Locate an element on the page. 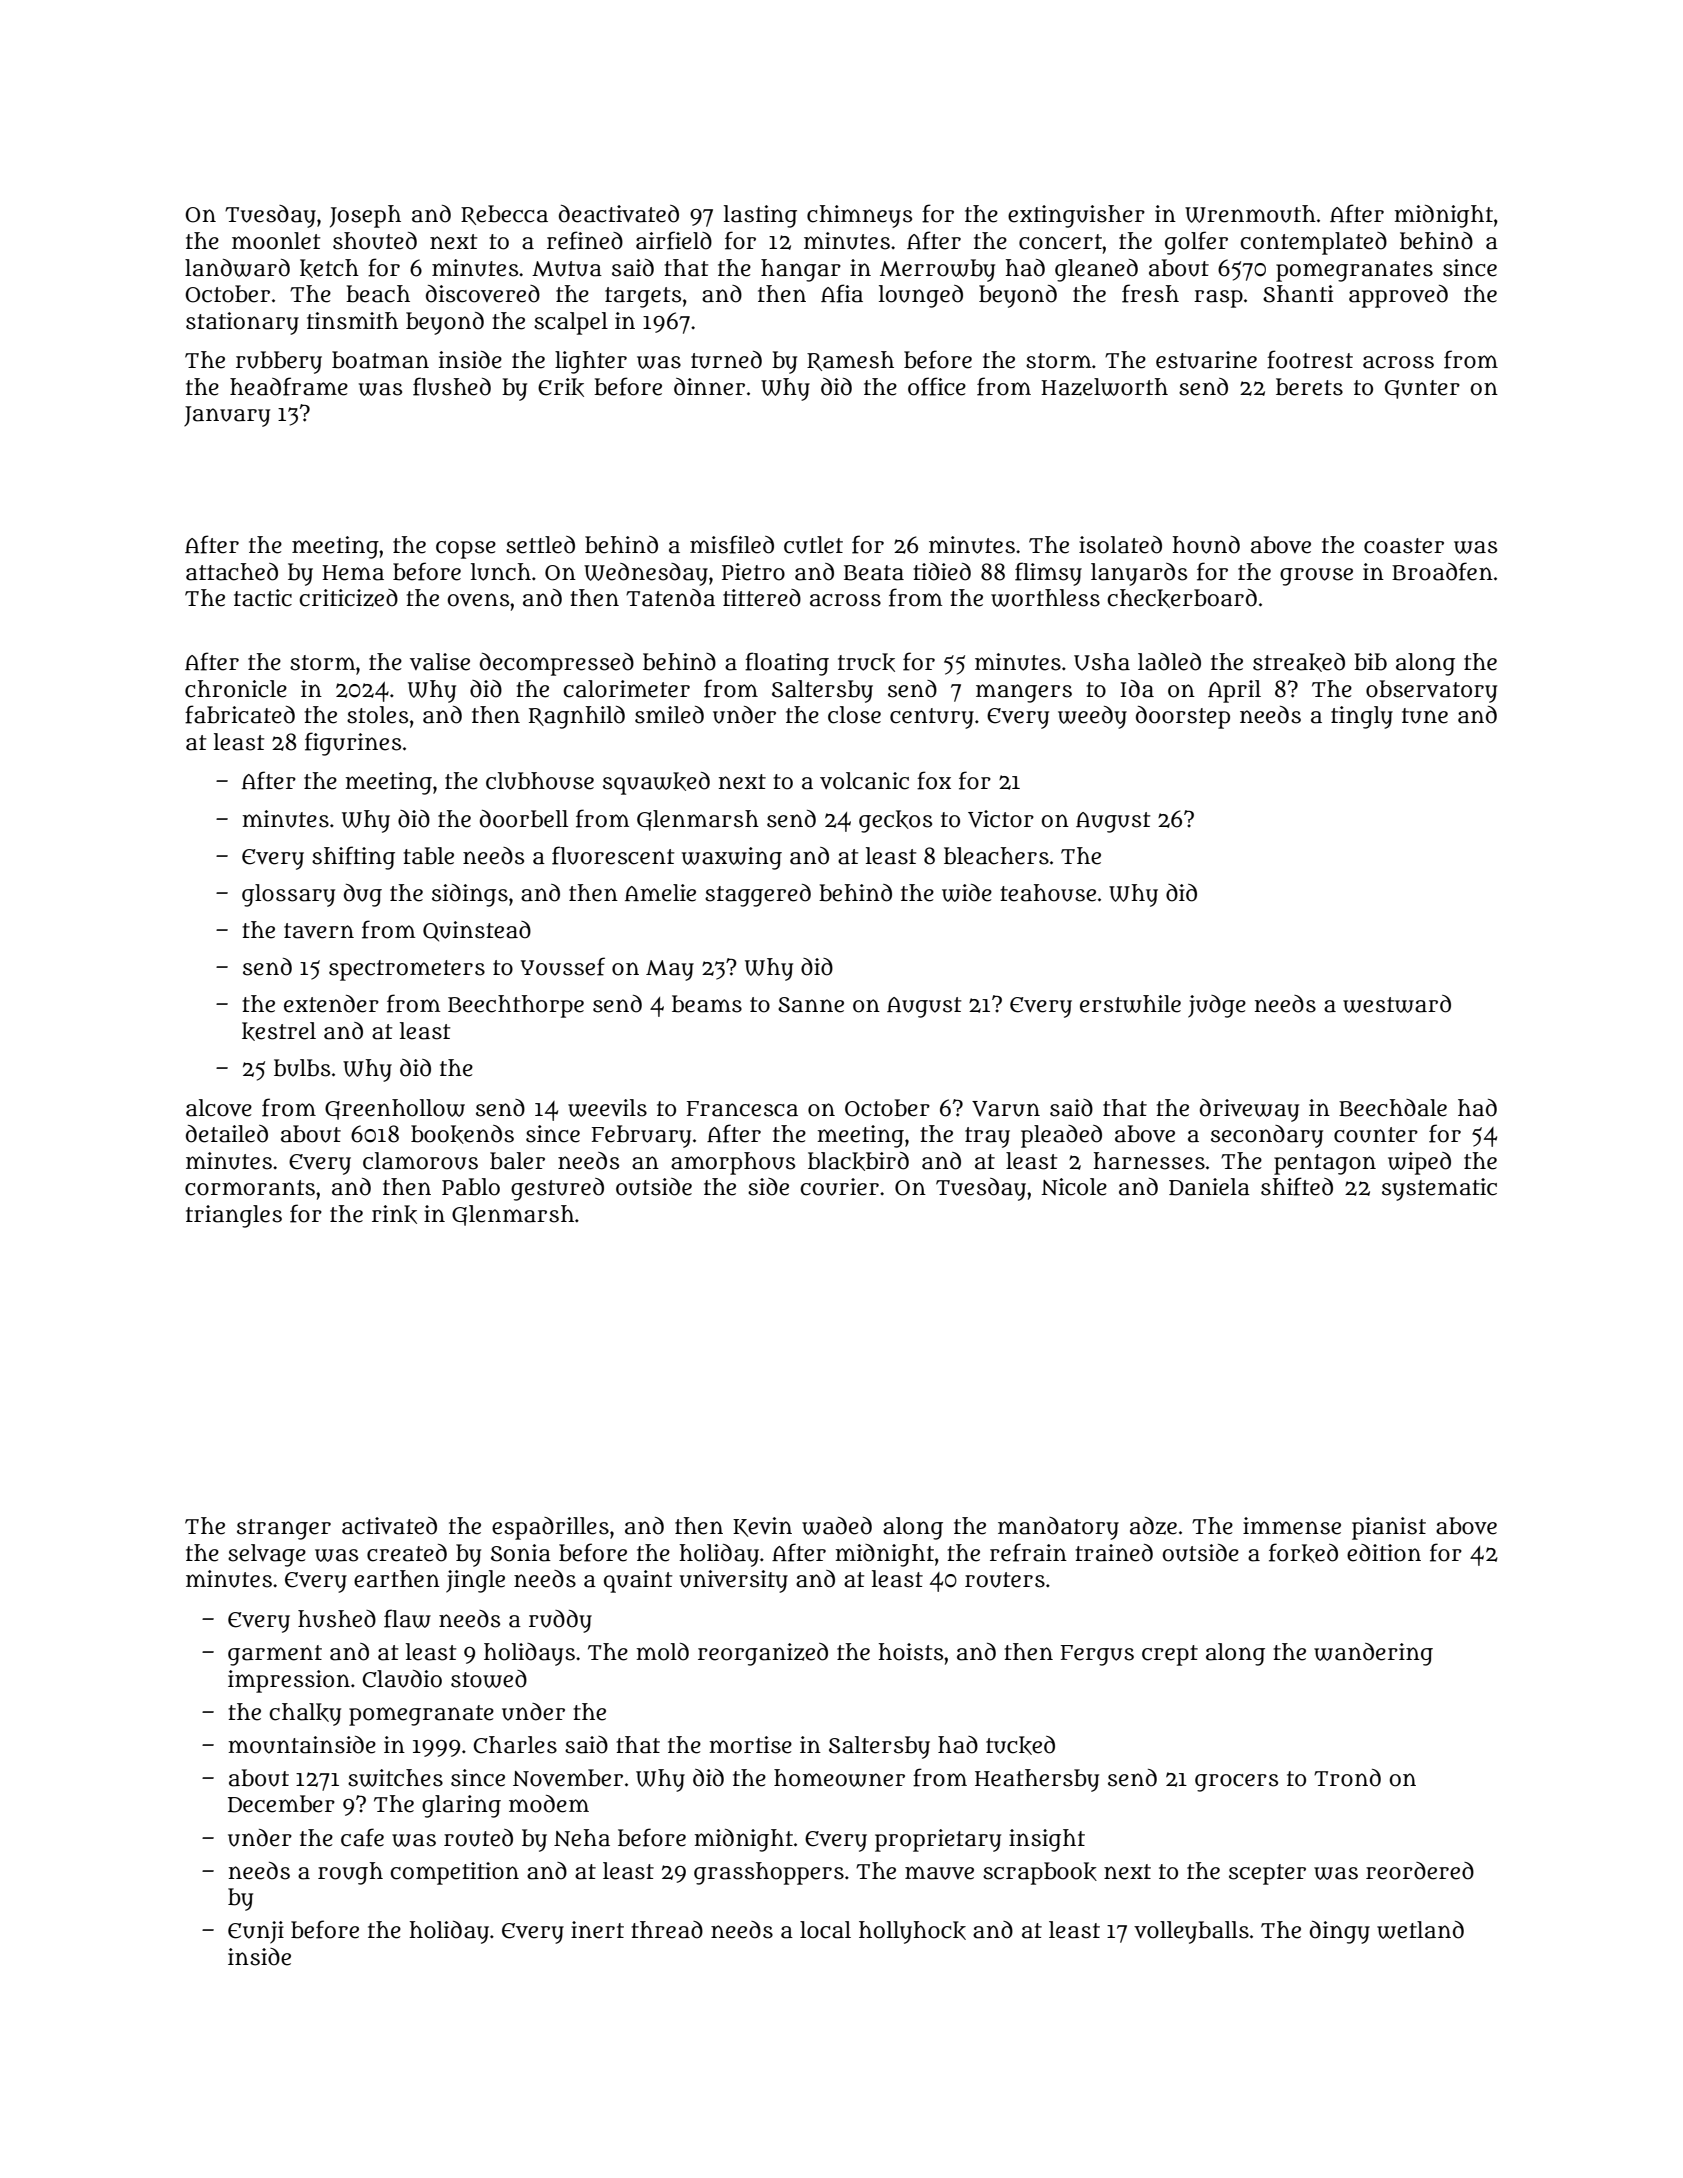 Image resolution: width=1683 pixels, height=2178 pixels. dingy is located at coordinates (1340, 1932).
